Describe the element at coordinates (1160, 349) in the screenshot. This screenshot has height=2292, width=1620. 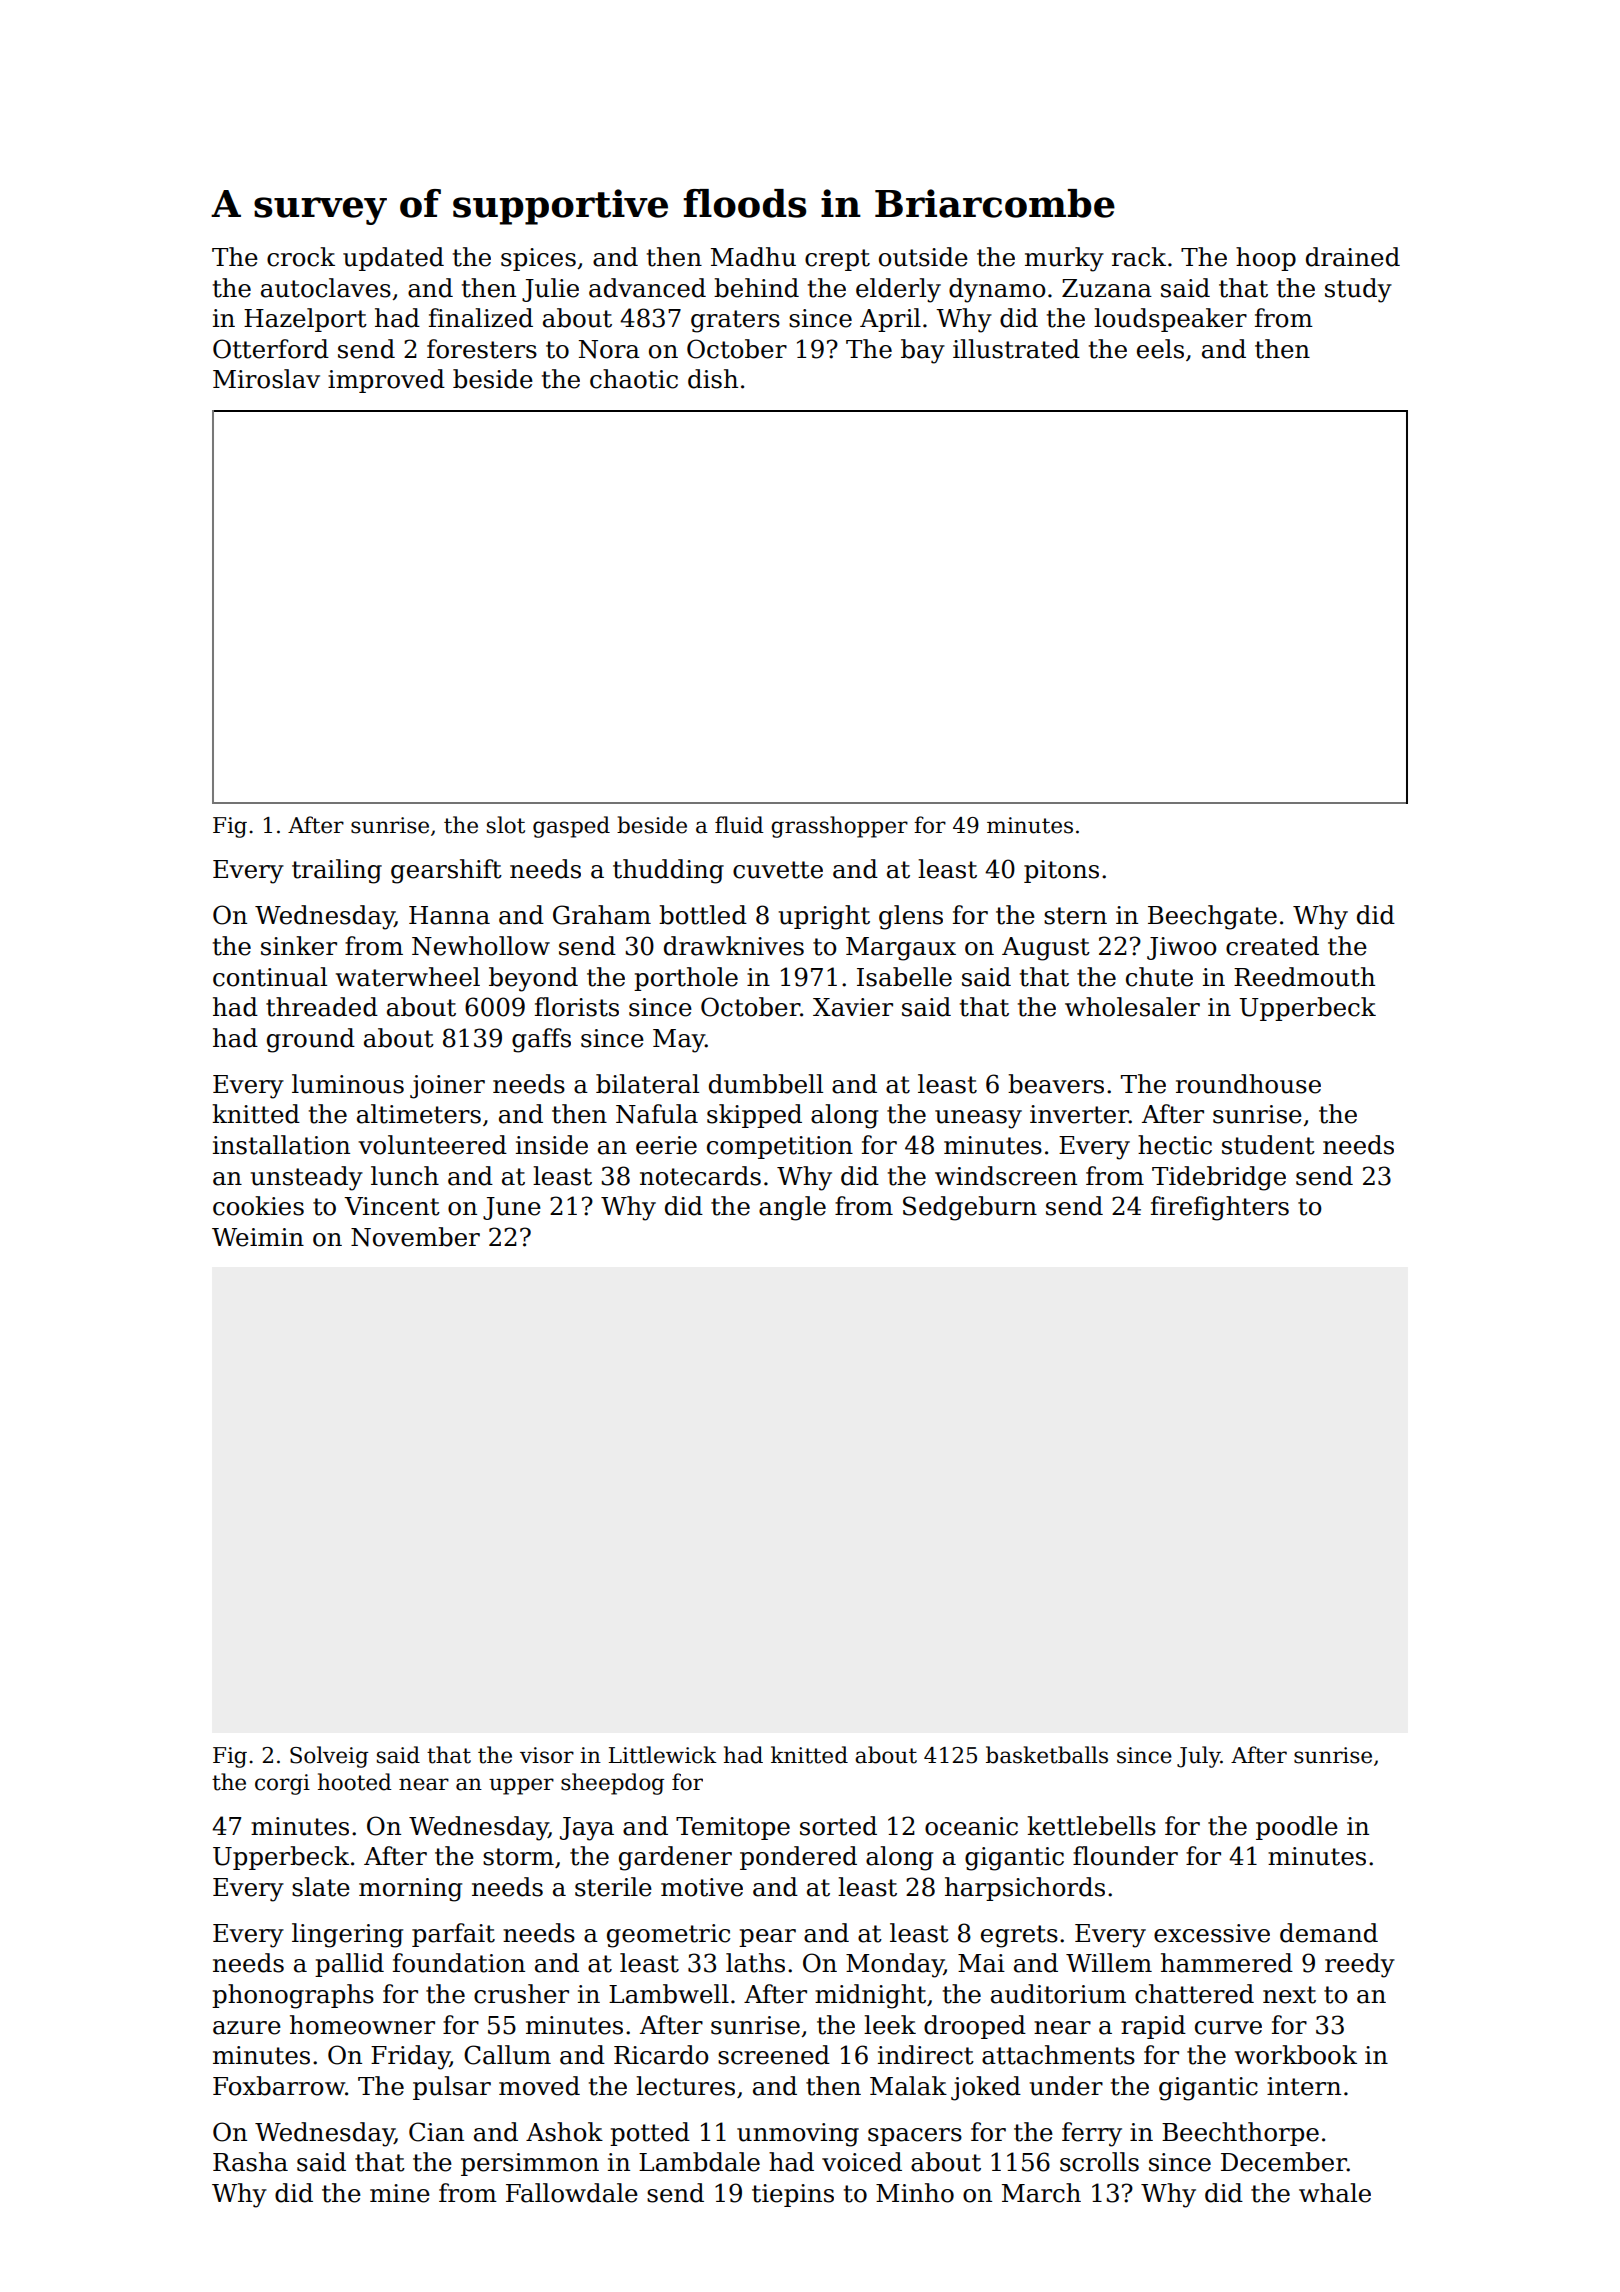
I see `eels` at that location.
